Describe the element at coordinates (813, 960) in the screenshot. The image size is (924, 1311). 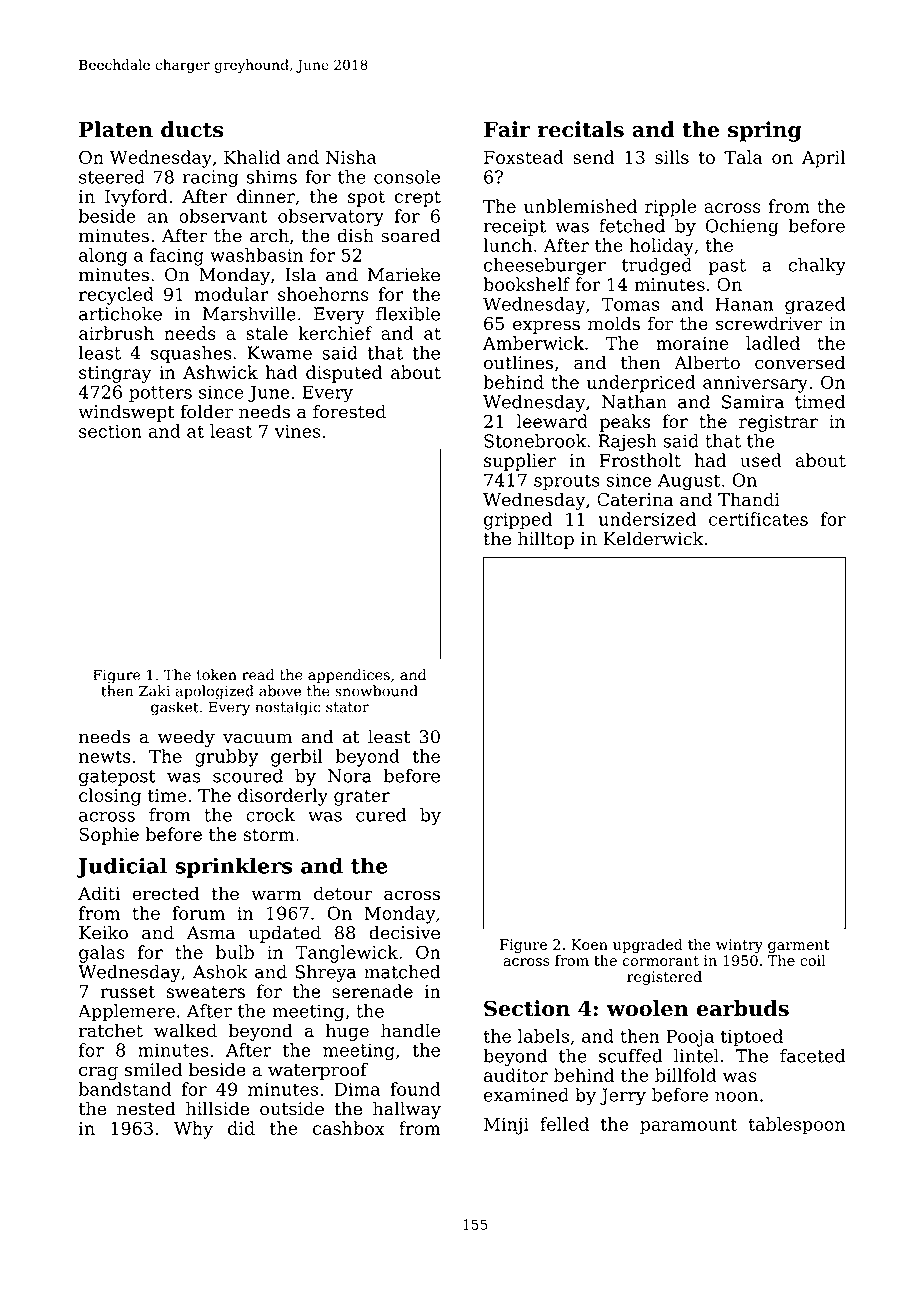
I see `coil` at that location.
